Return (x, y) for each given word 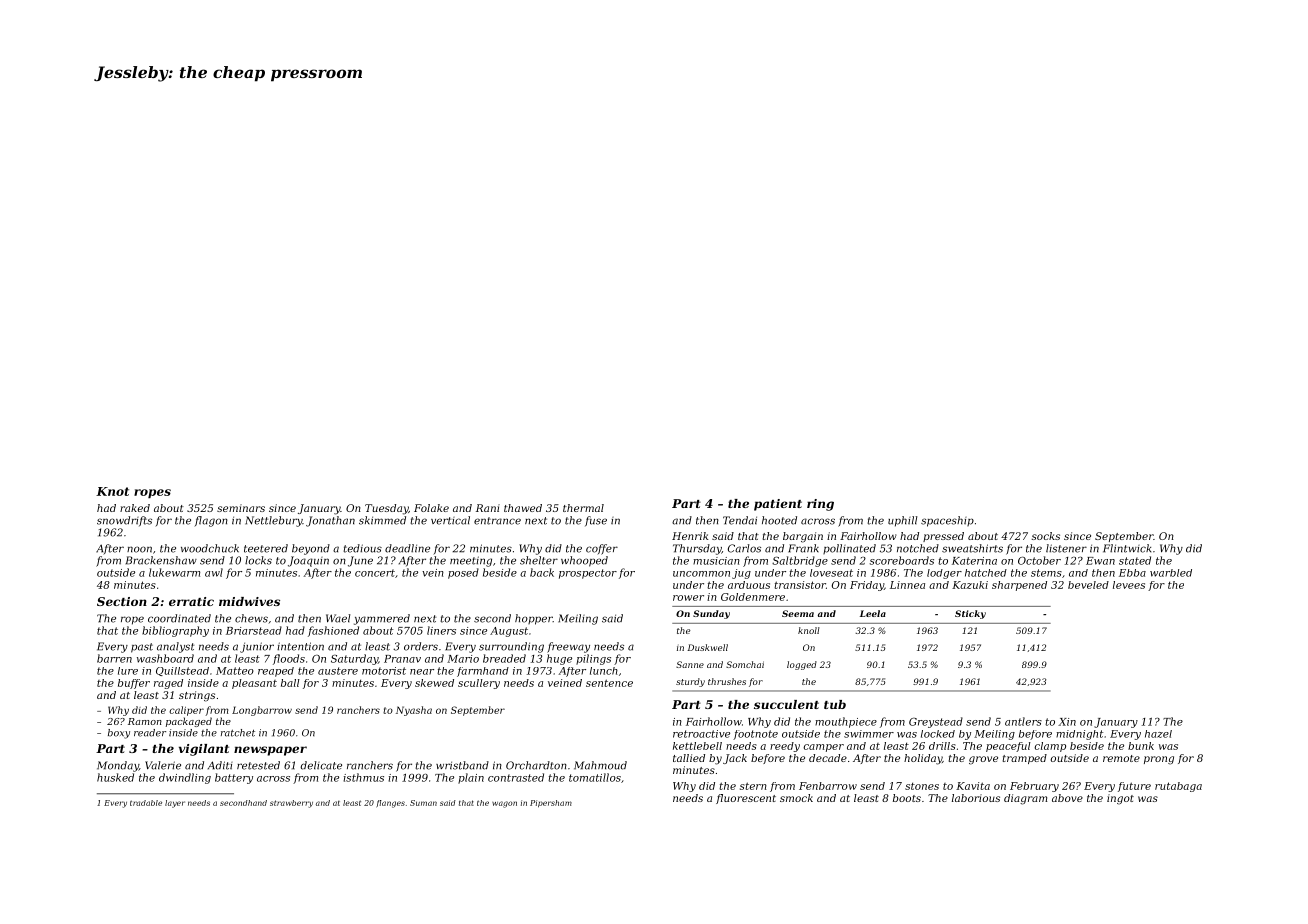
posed (463, 573)
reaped (276, 672)
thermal (583, 508)
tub (835, 704)
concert (375, 573)
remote (1121, 758)
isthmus (363, 777)
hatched (986, 573)
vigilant (204, 750)
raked (135, 508)
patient (778, 505)
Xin (1067, 722)
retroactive (701, 734)
